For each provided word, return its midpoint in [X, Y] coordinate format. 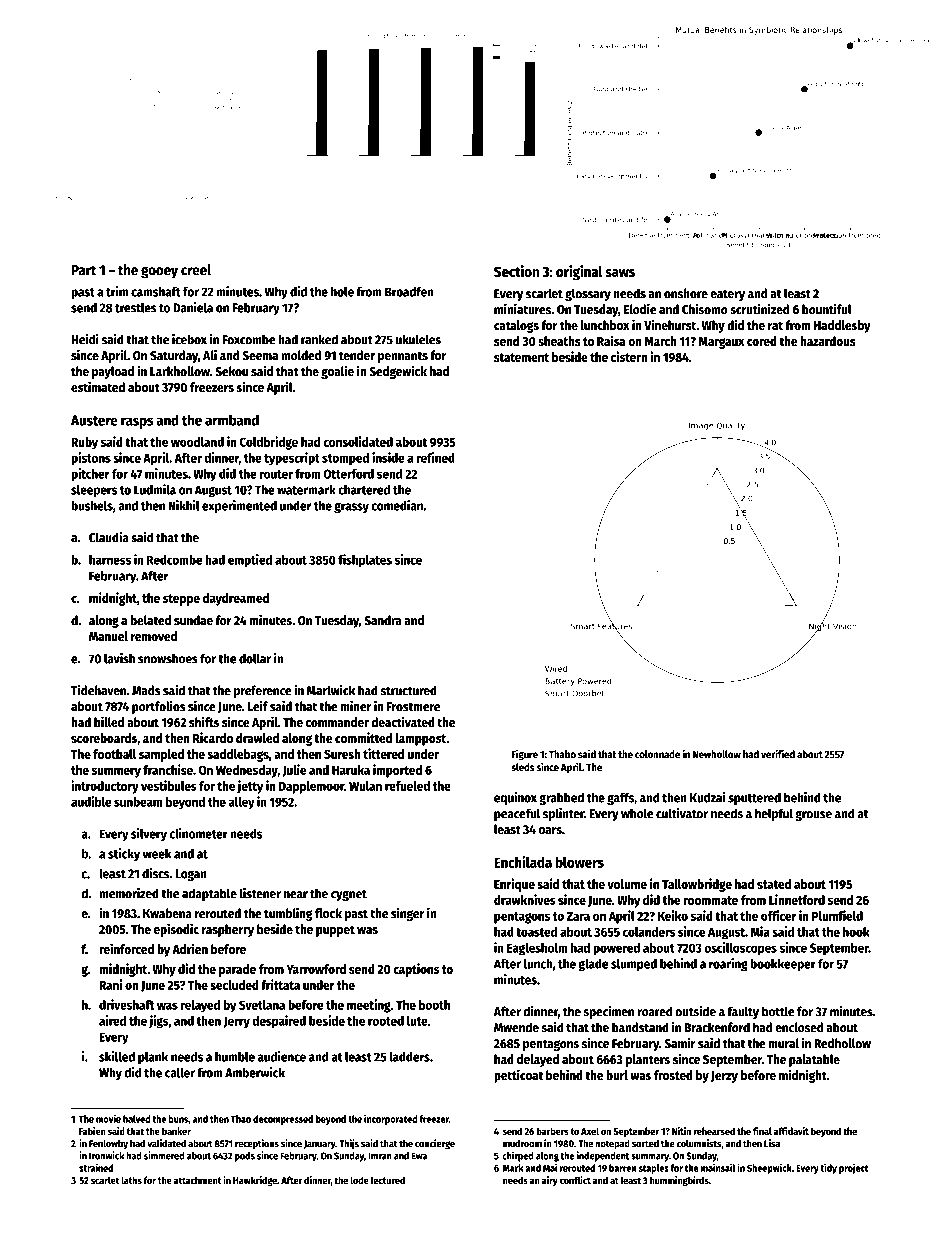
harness [110, 560]
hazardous [828, 341]
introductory [105, 787]
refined [435, 457]
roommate [710, 900]
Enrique [514, 885]
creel [196, 270]
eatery [727, 295]
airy [550, 1181]
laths [131, 1180]
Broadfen [409, 291]
